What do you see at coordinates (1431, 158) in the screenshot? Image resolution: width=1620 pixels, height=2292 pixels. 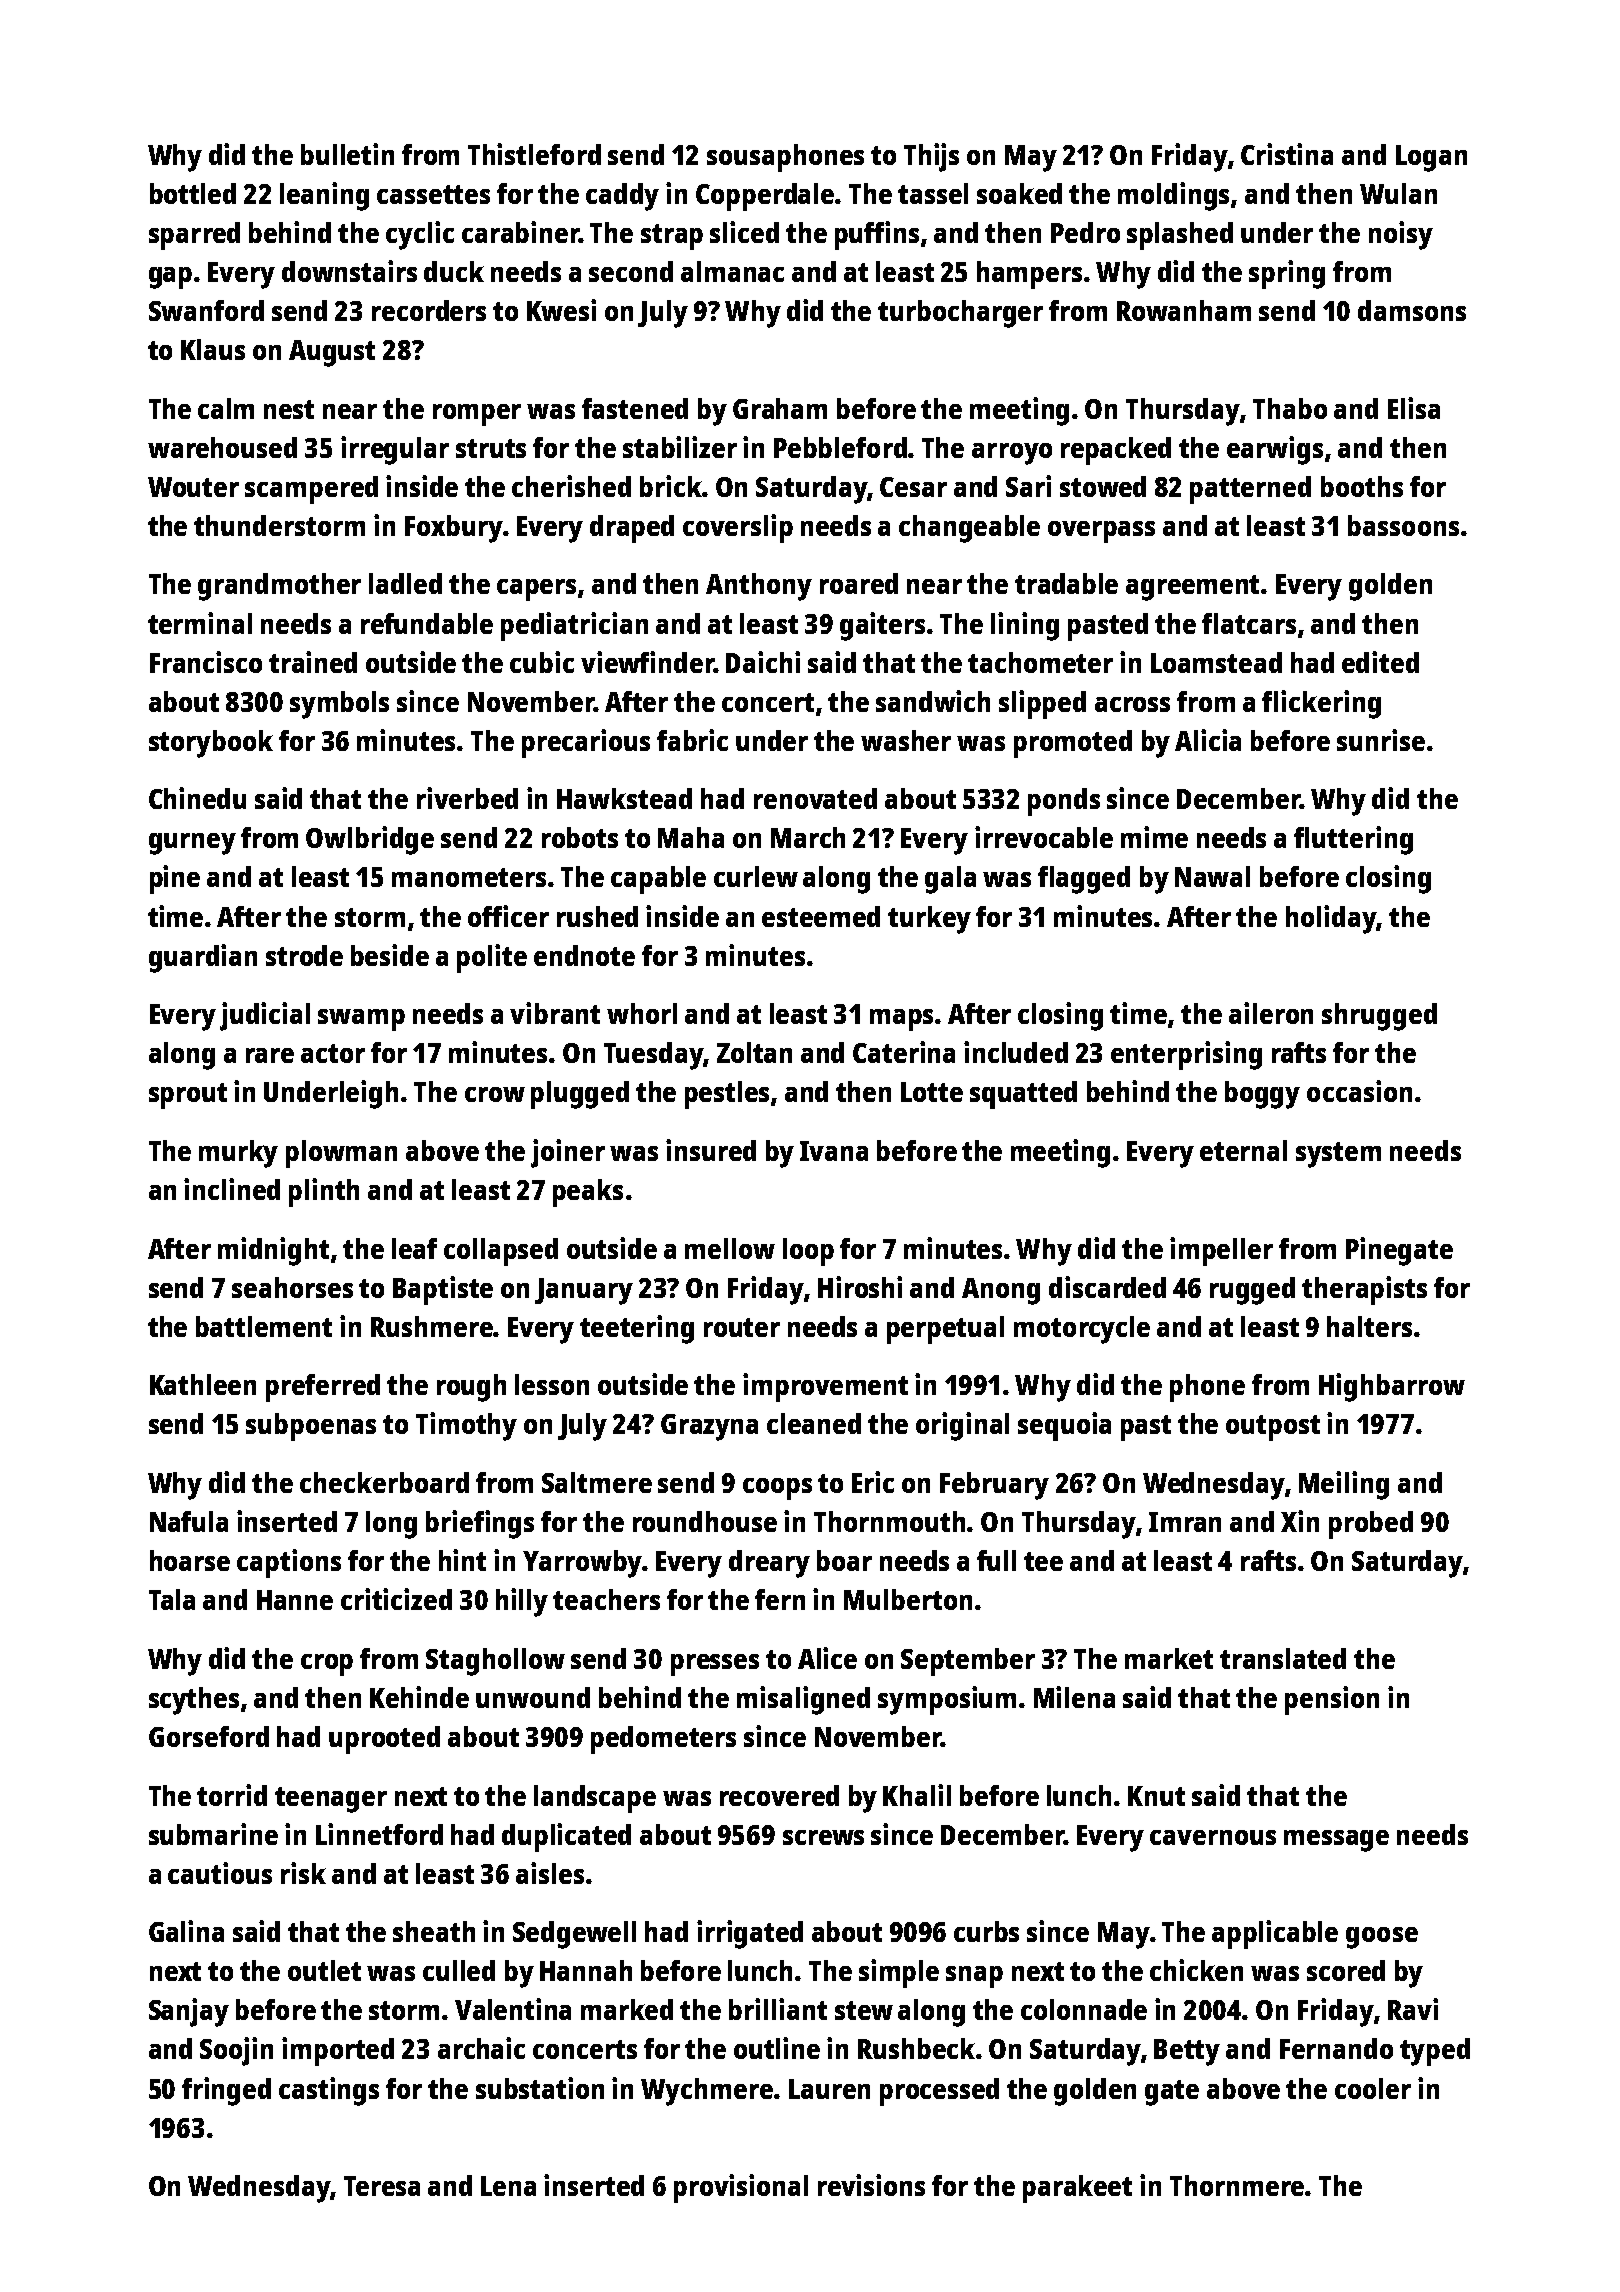 I see `Logan` at bounding box center [1431, 158].
